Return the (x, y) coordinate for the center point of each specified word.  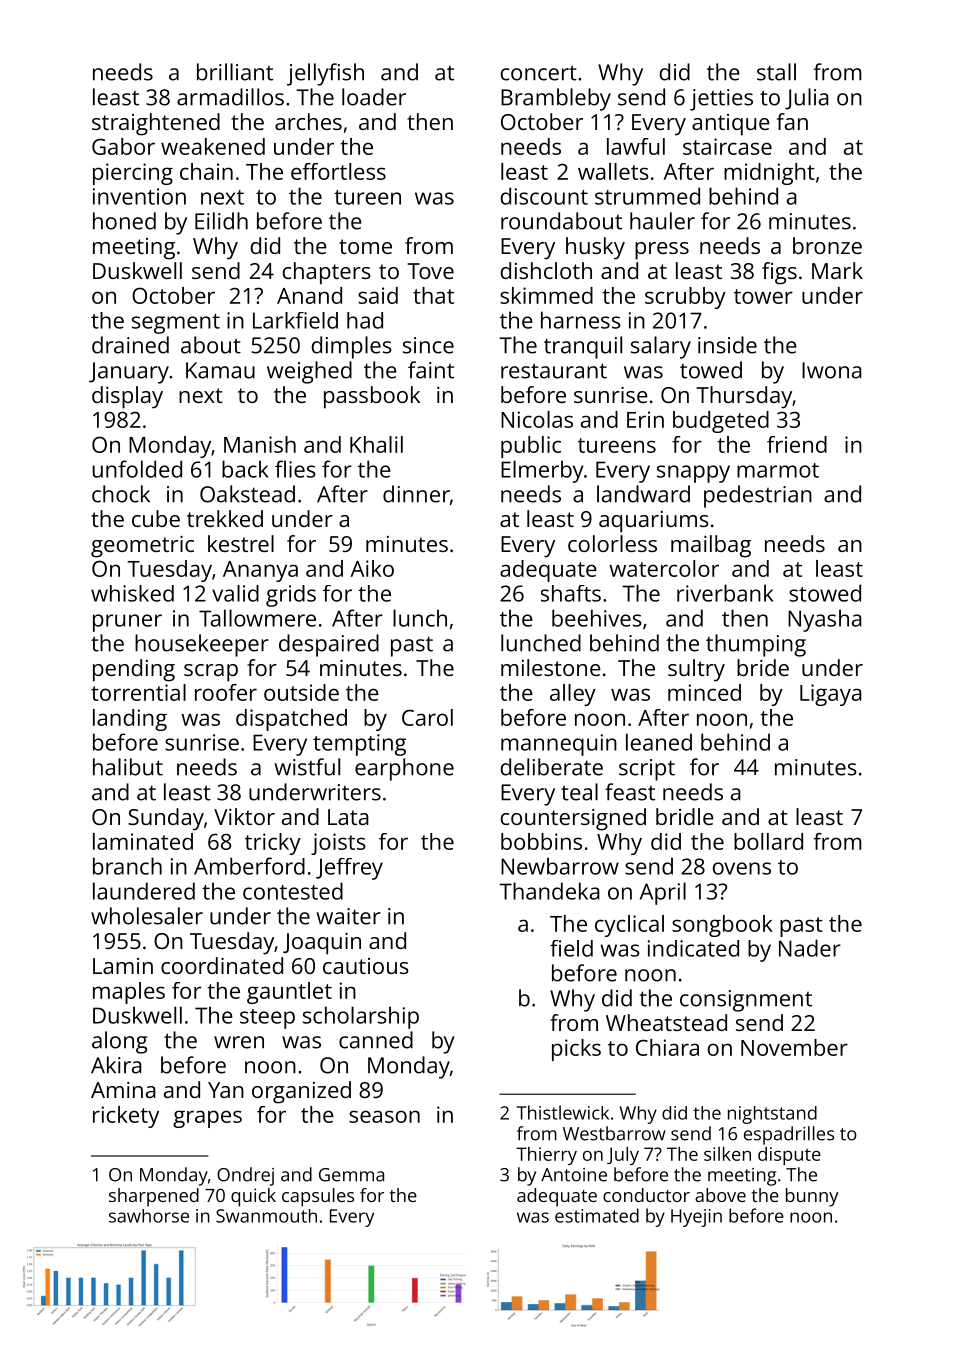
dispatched (291, 720)
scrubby (685, 298)
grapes (207, 1119)
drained (130, 345)
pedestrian (758, 496)
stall (776, 72)
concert (539, 73)
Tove (430, 271)
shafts (571, 593)
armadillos (230, 97)
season (384, 1116)
